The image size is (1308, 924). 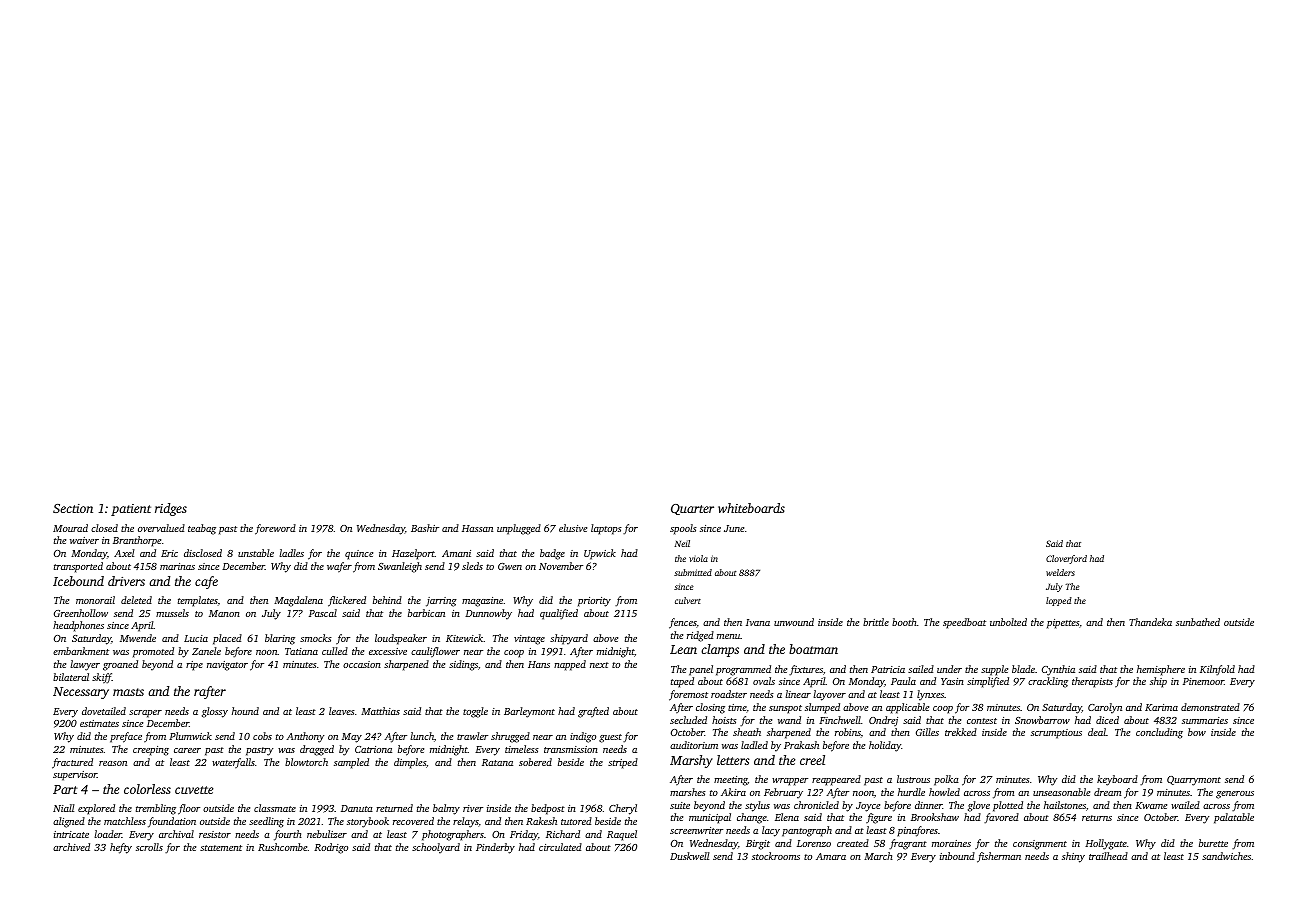 I want to click on demonstrated, so click(x=1210, y=707).
